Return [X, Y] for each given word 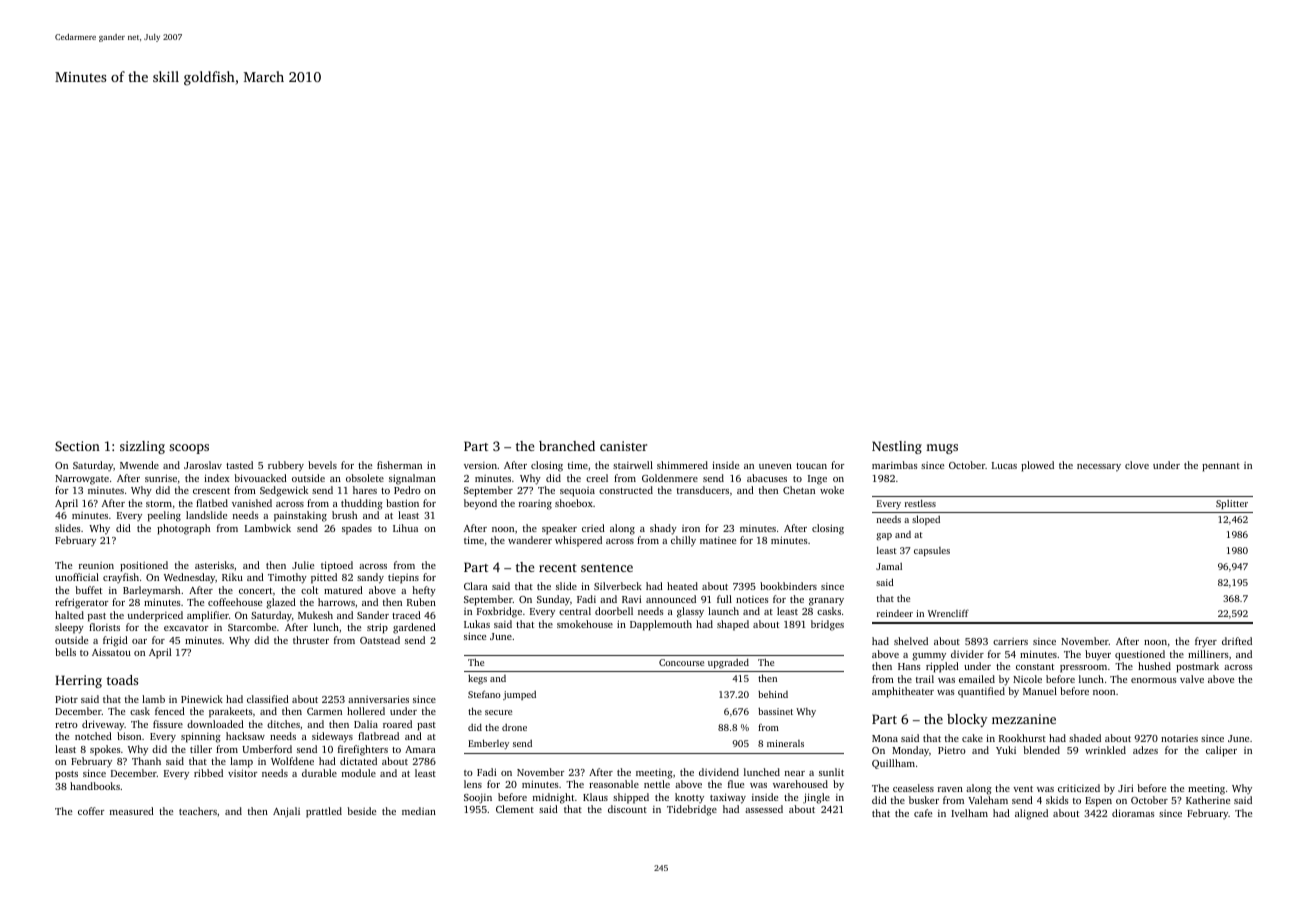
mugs [942, 449]
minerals [785, 743]
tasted [239, 465]
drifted [1237, 641]
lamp [241, 762]
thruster [311, 640]
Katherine [1208, 800]
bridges [827, 625]
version [480, 465]
